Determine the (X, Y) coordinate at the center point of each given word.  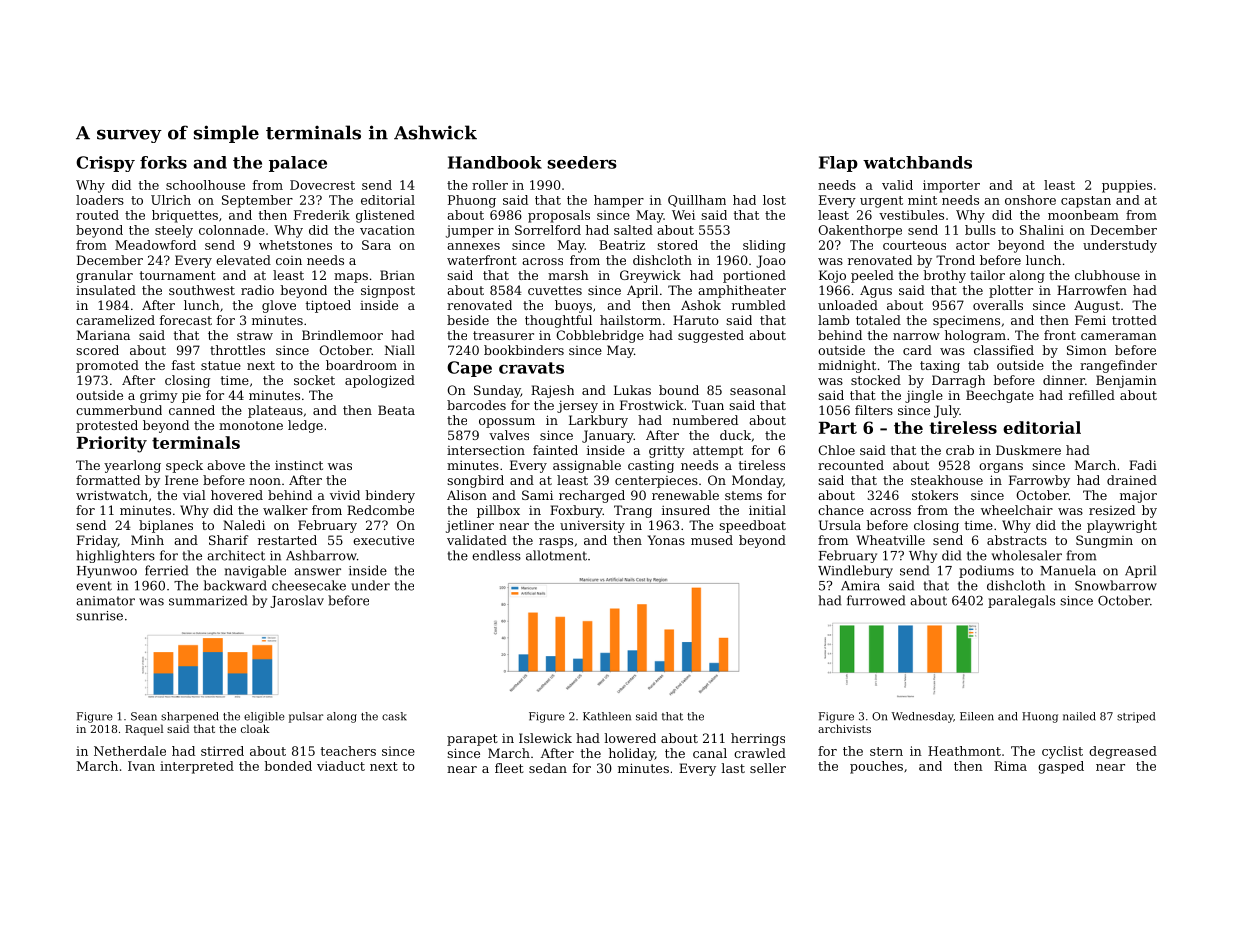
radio (257, 290)
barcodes (476, 405)
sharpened (190, 717)
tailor (987, 275)
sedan (548, 768)
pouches (876, 767)
